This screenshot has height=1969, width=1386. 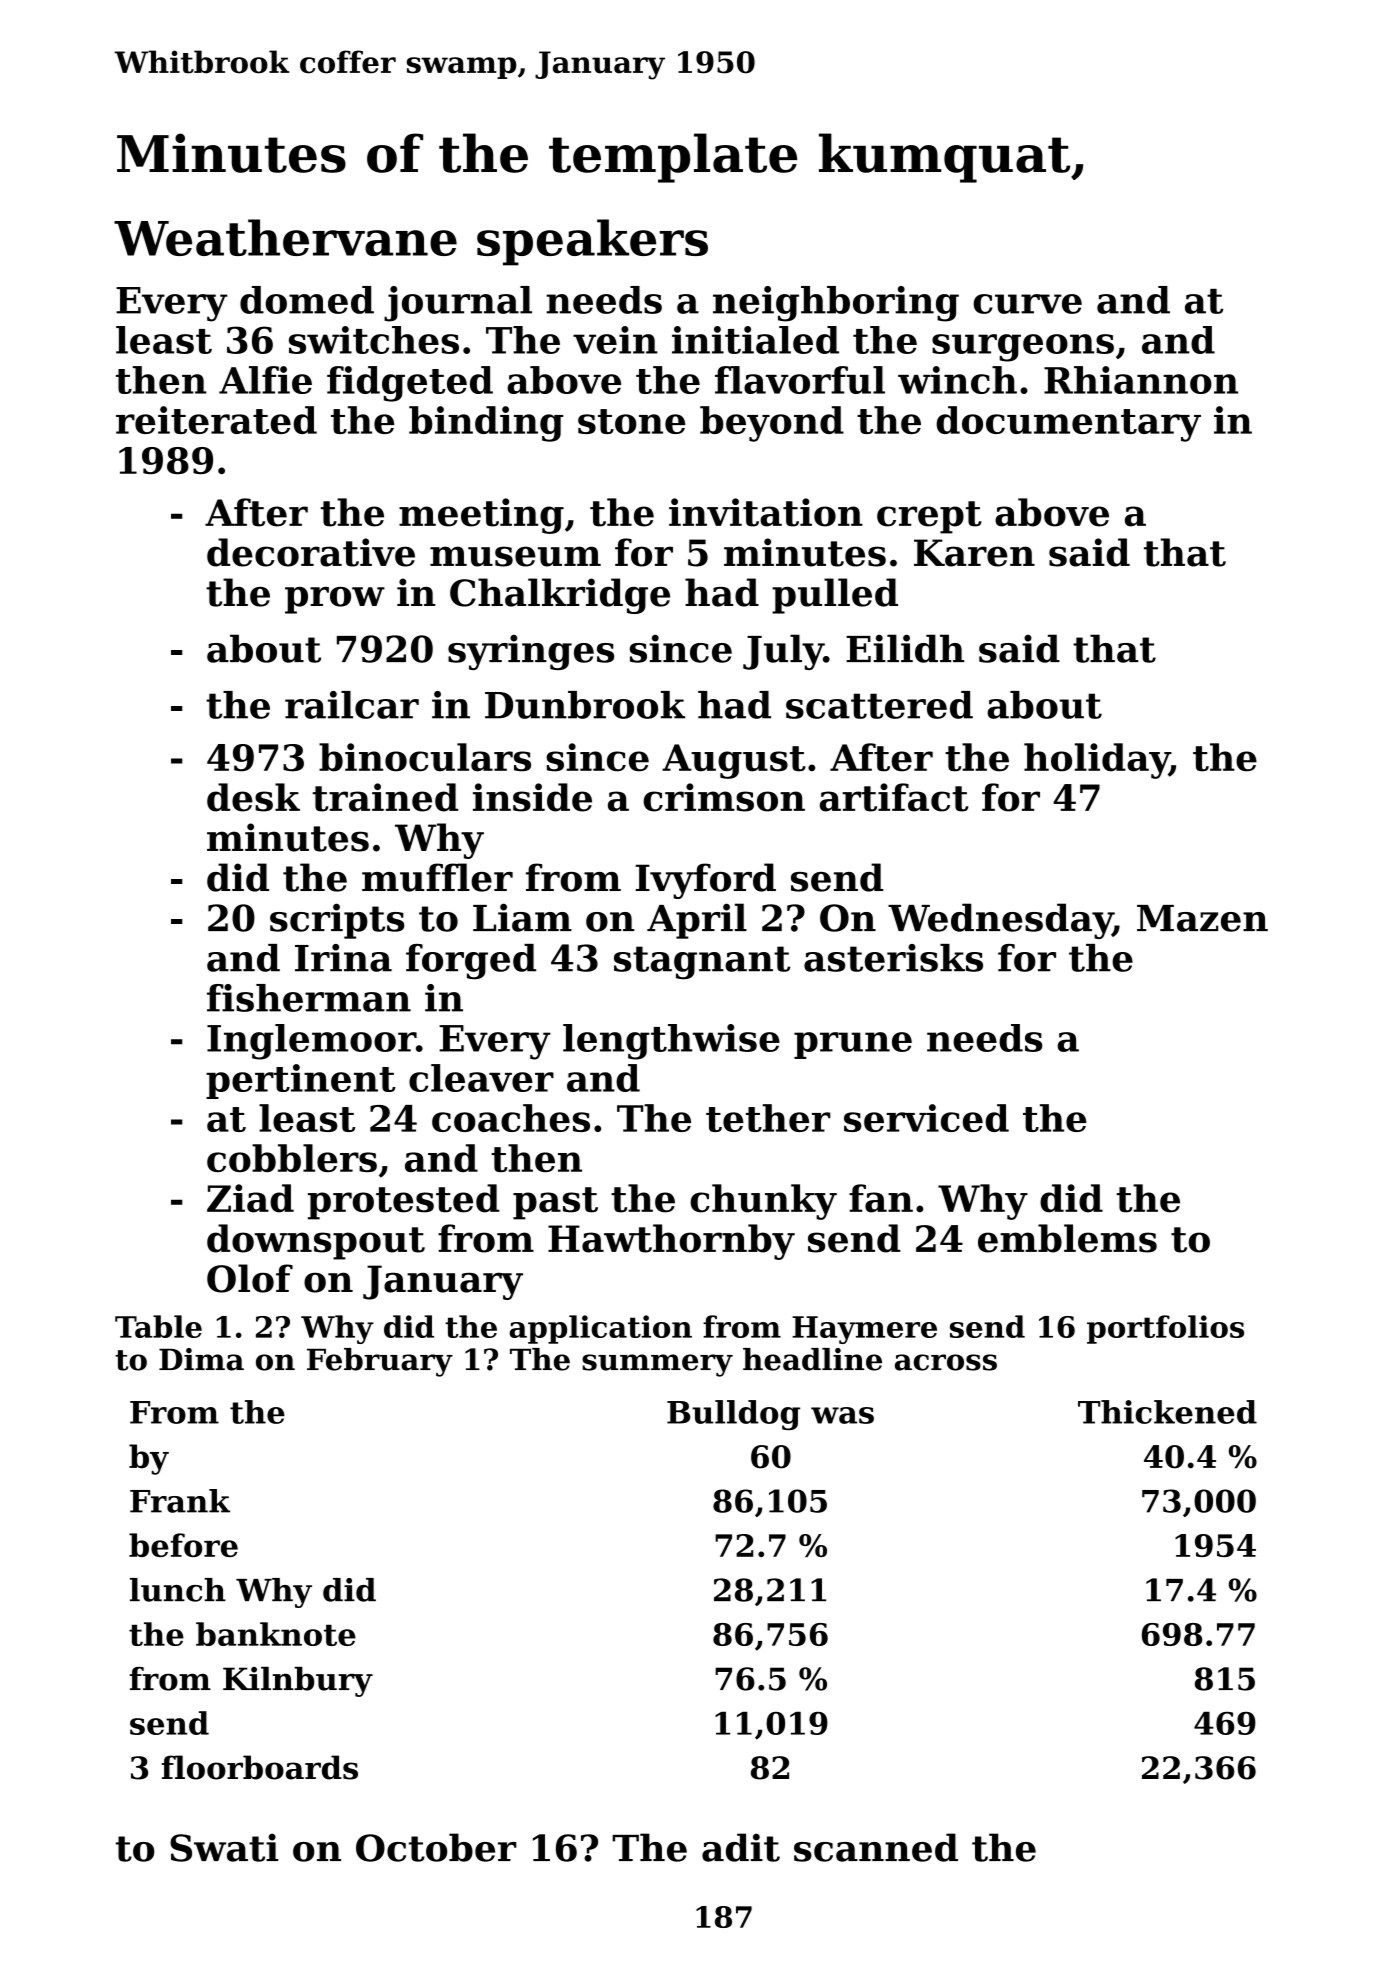 I want to click on scripts, so click(x=337, y=921).
